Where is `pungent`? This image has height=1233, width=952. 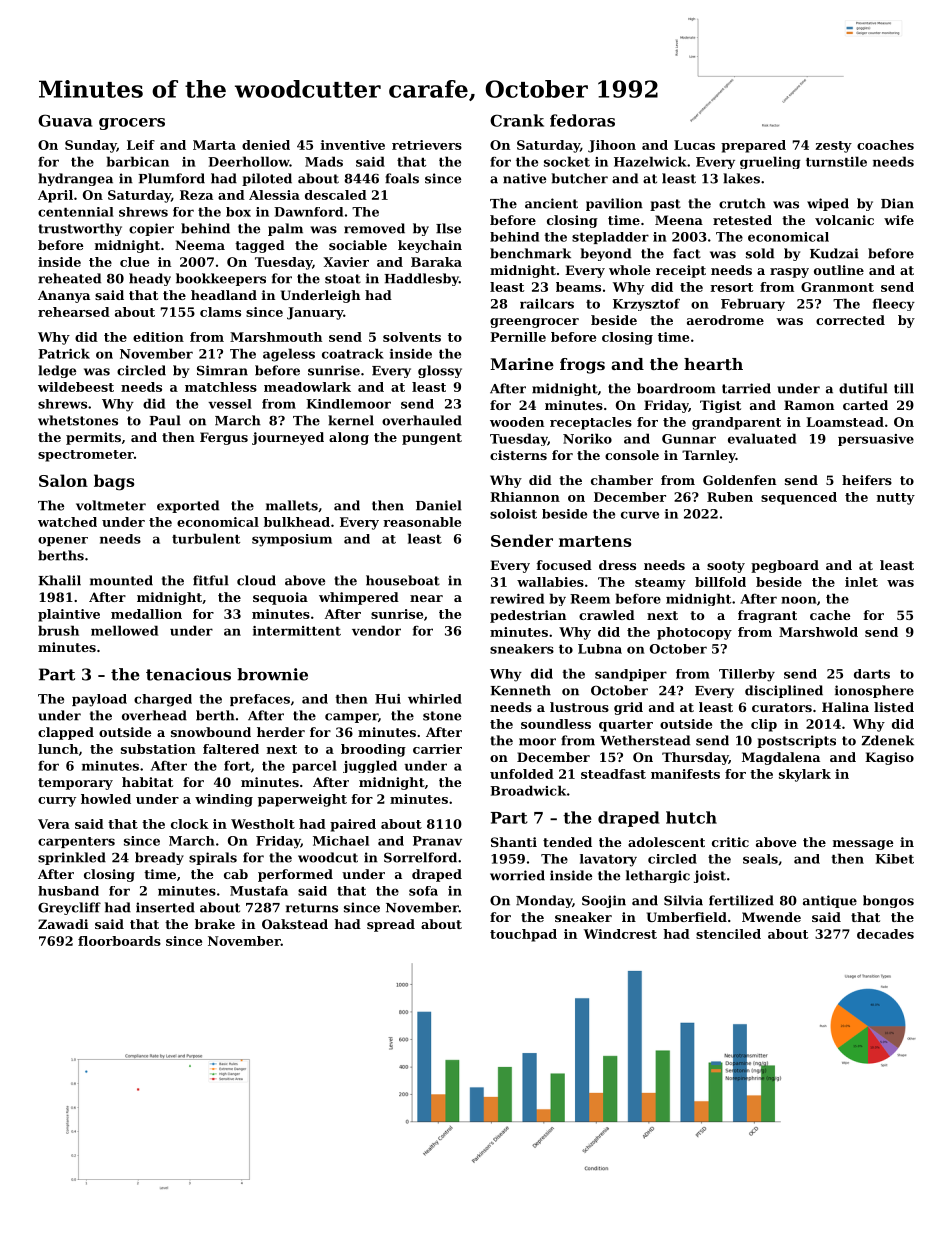
pungent is located at coordinates (432, 439).
